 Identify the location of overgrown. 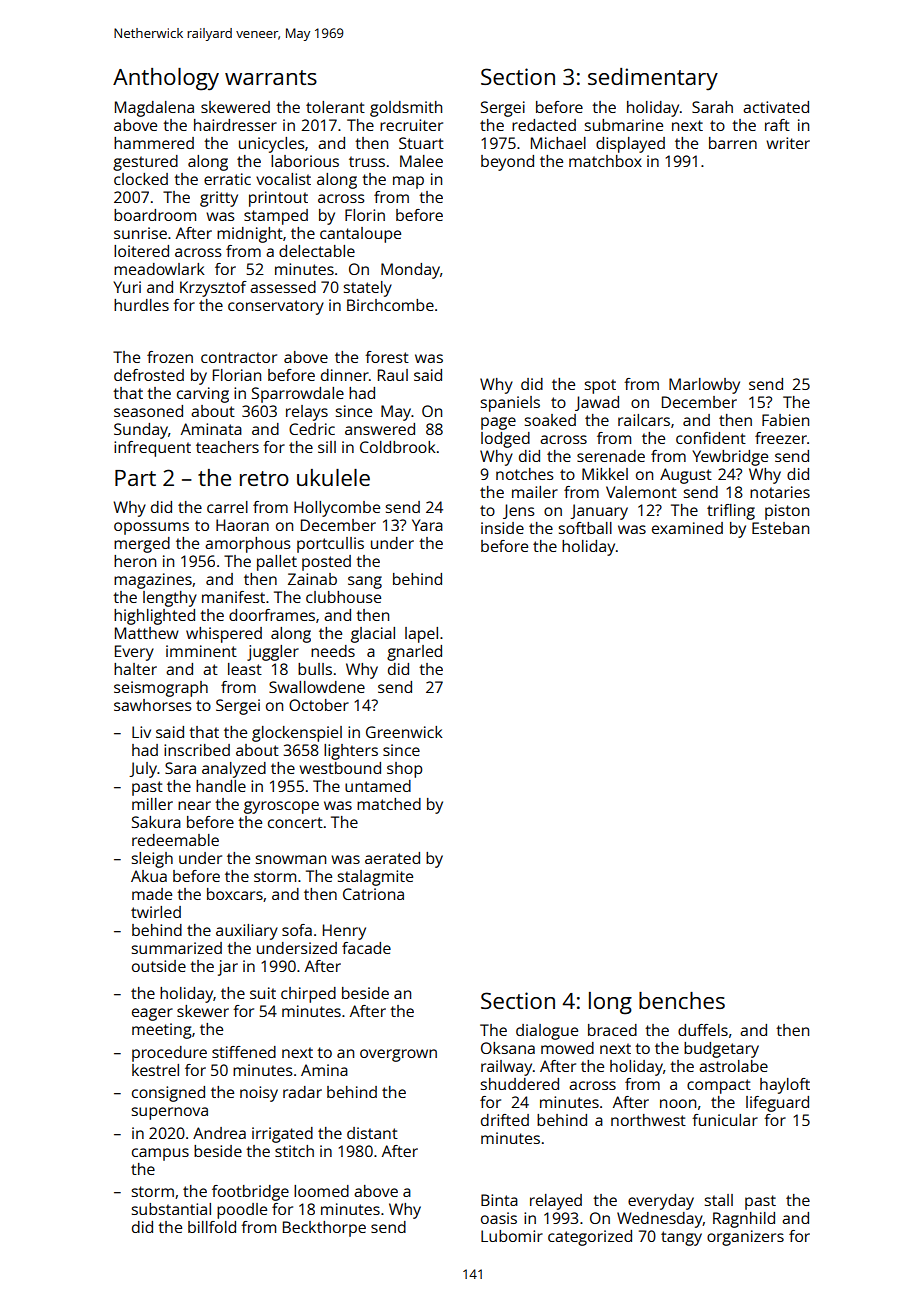
(398, 1055).
